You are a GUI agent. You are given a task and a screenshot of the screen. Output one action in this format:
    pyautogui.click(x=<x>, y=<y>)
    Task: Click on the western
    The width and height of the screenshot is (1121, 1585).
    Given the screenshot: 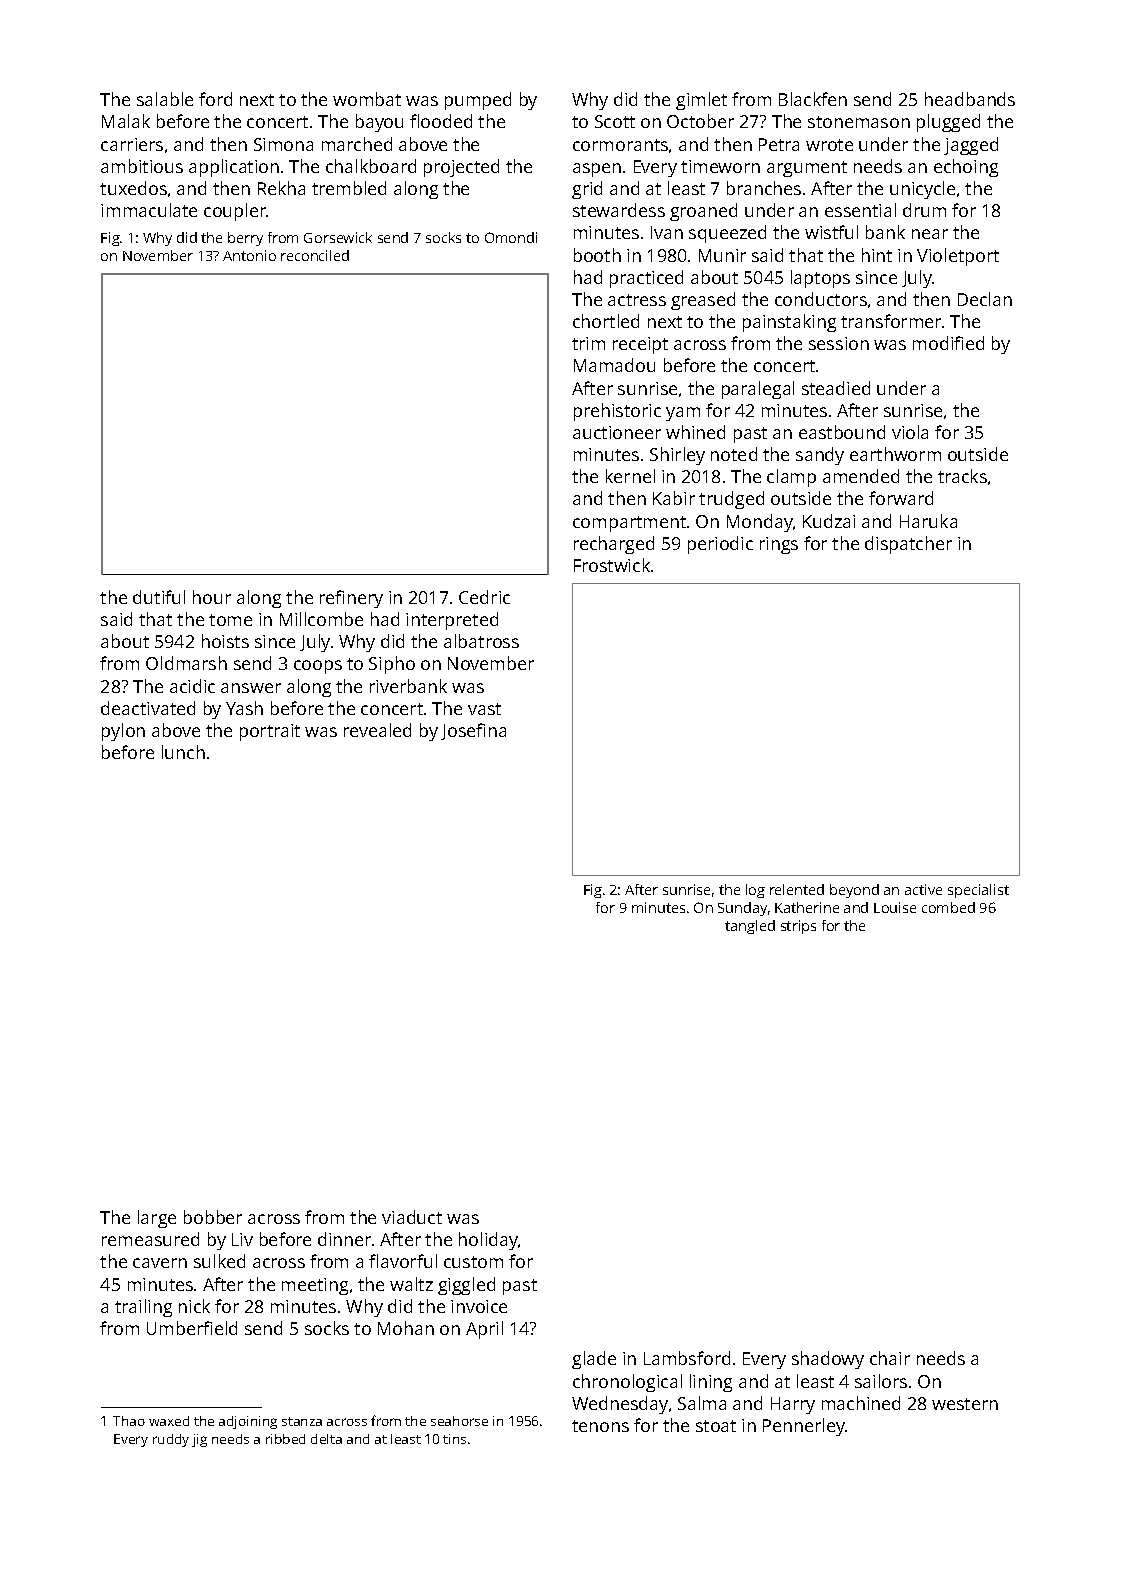 What is the action you would take?
    pyautogui.click(x=965, y=1404)
